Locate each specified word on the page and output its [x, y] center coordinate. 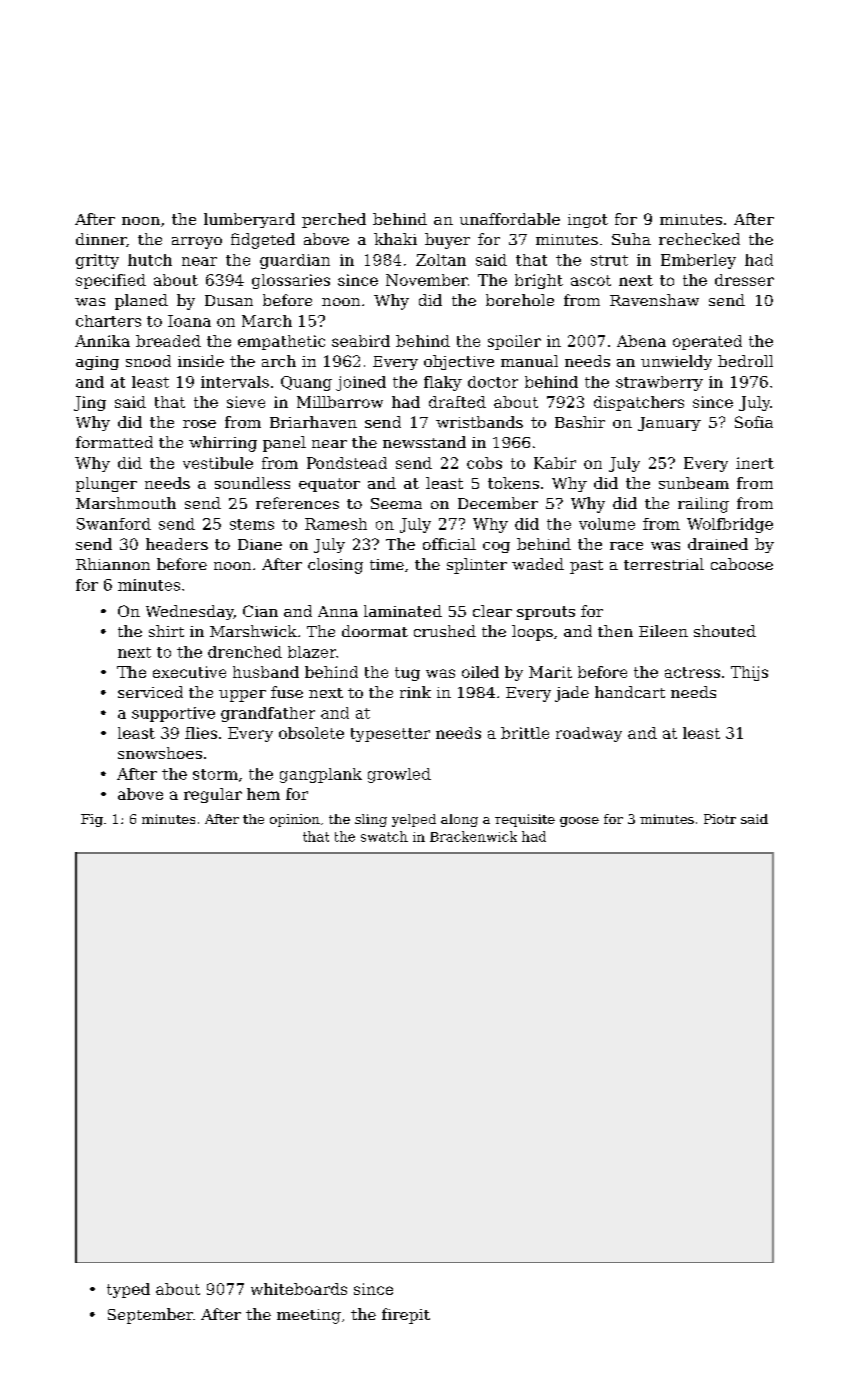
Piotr [720, 819]
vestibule [218, 463]
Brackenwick [473, 836]
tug [407, 674]
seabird [361, 341]
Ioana [189, 321]
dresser [744, 280]
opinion [295, 820]
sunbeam [694, 483]
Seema [396, 503]
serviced [150, 692]
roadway [589, 734]
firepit [406, 1316]
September [150, 1316]
